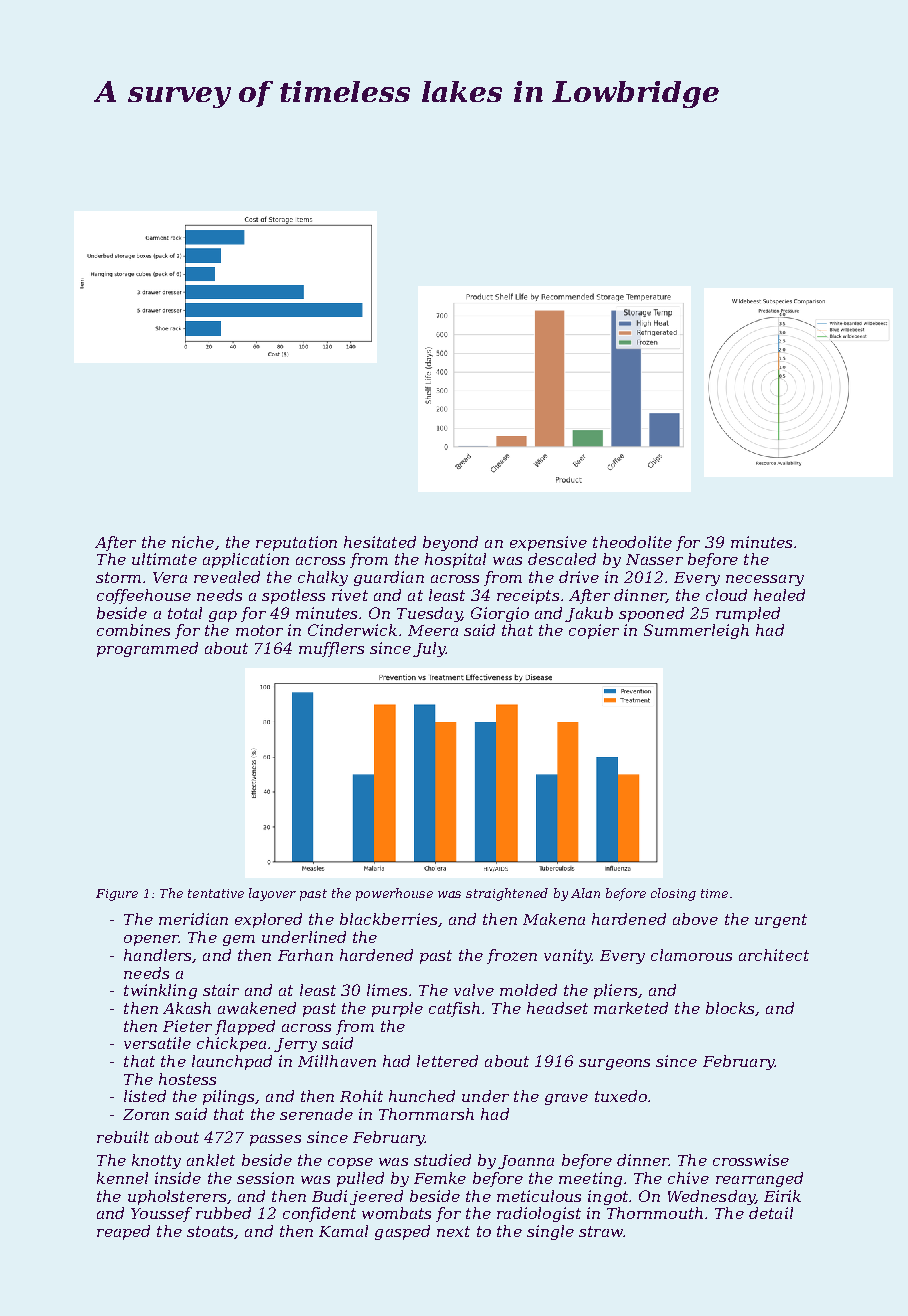  Describe the element at coordinates (210, 1231) in the screenshot. I see `stoats` at that location.
